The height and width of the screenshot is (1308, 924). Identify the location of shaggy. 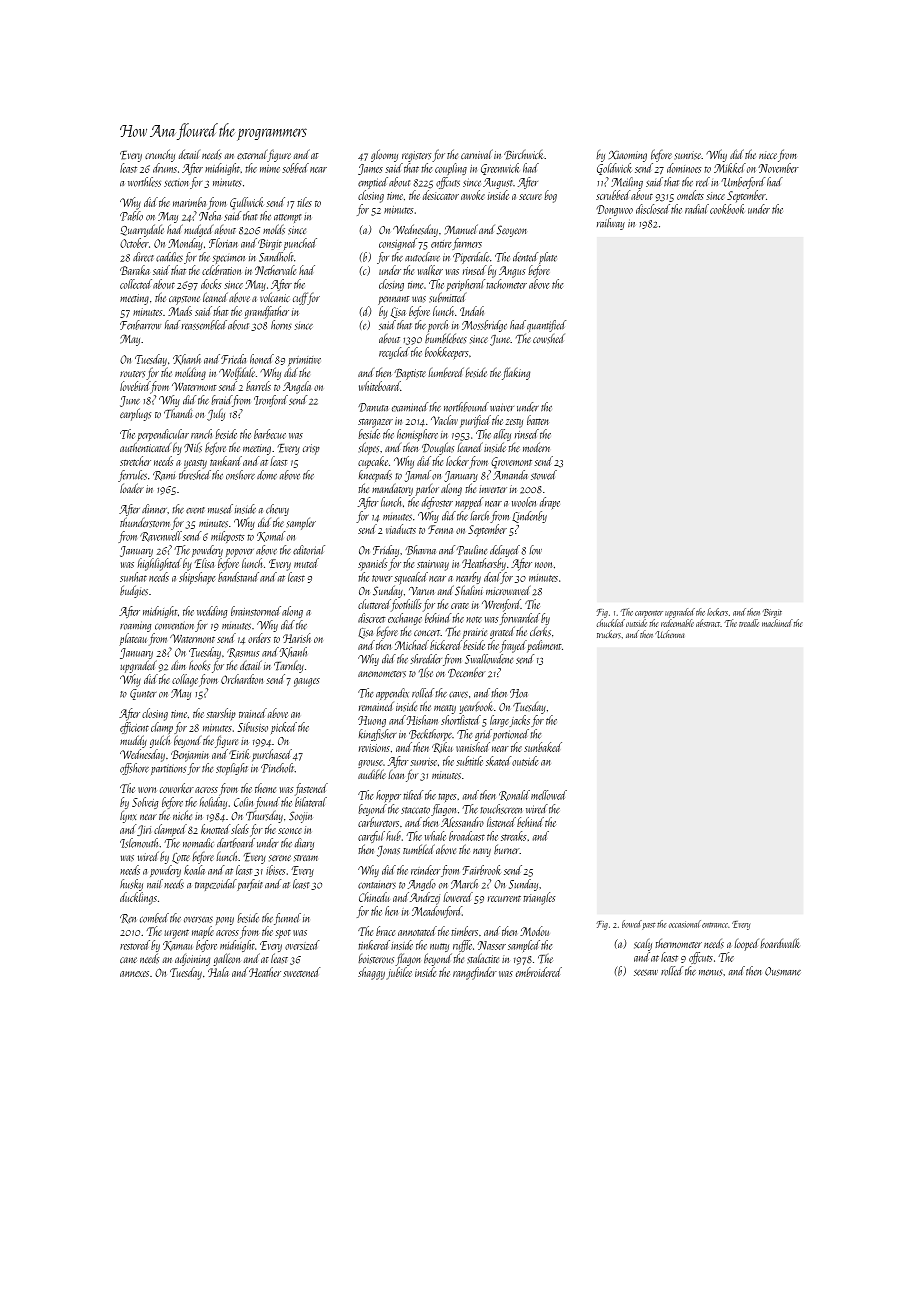
(371, 973).
